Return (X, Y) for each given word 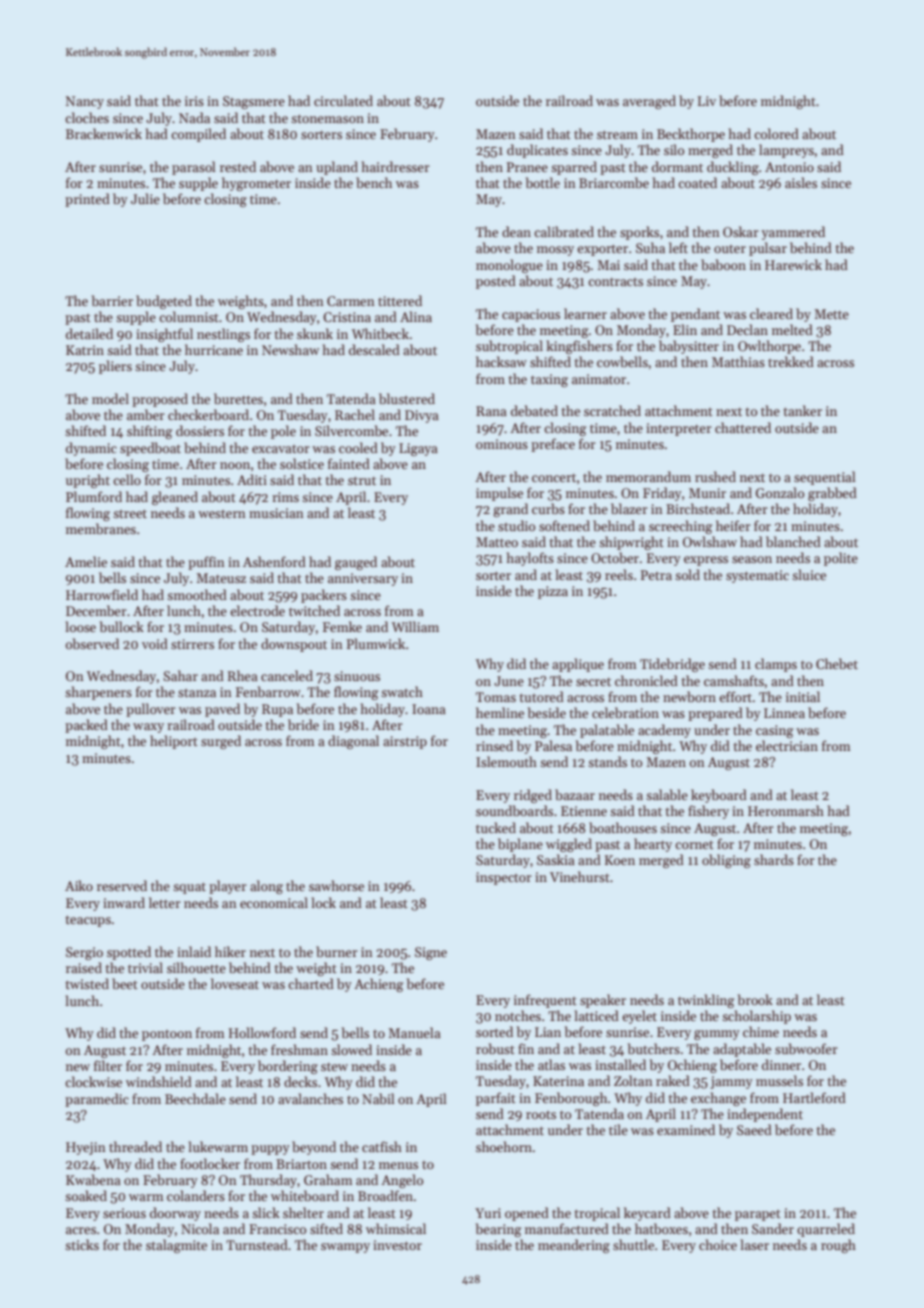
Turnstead (257, 1244)
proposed (160, 400)
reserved (122, 885)
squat (189, 888)
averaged (649, 102)
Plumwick (376, 643)
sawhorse (336, 885)
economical (274, 902)
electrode (257, 610)
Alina (416, 316)
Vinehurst (580, 876)
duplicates (537, 151)
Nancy (85, 102)
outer (730, 249)
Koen (620, 860)
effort (735, 696)
